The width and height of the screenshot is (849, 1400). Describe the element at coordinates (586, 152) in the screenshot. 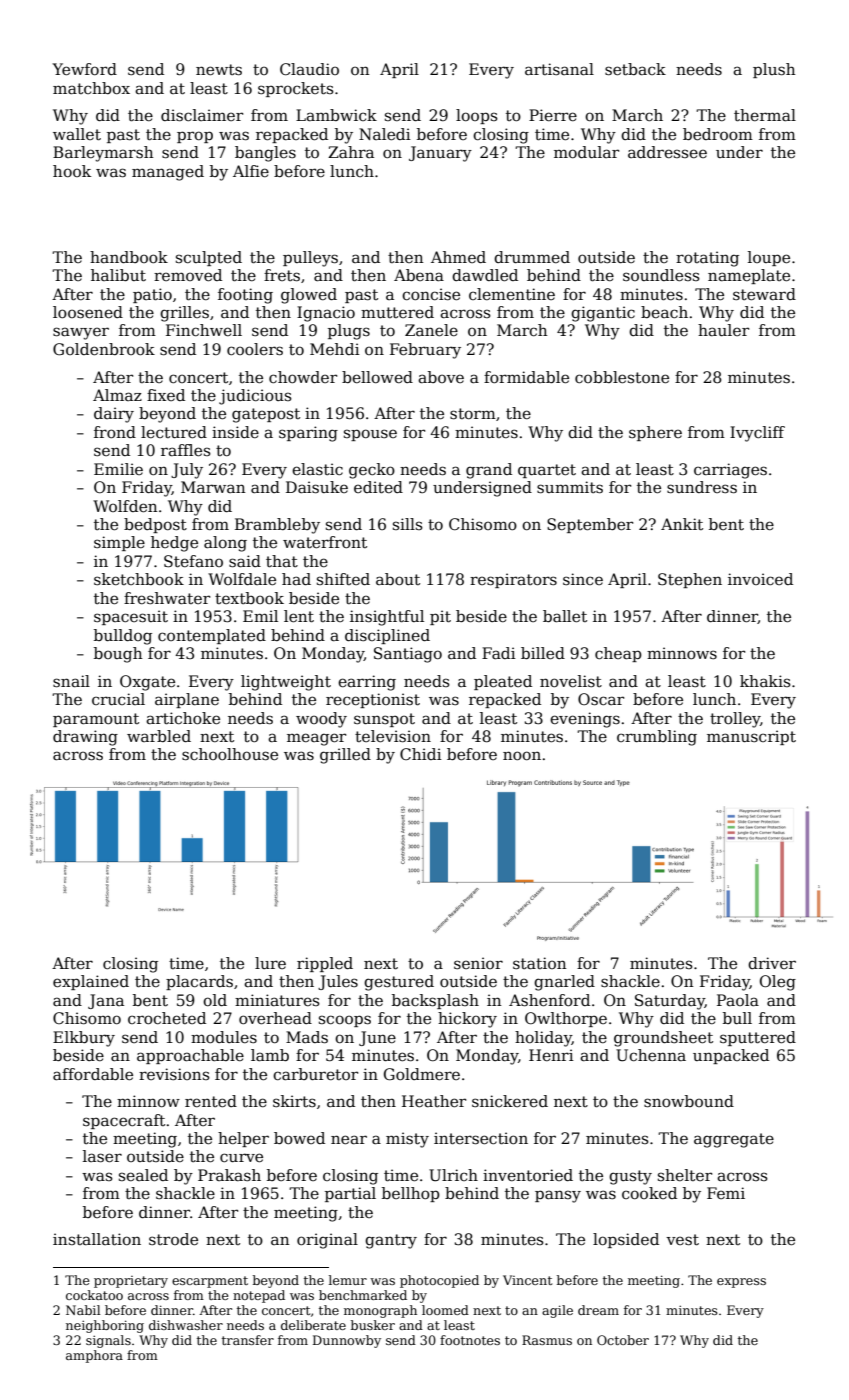

I see `modular` at that location.
